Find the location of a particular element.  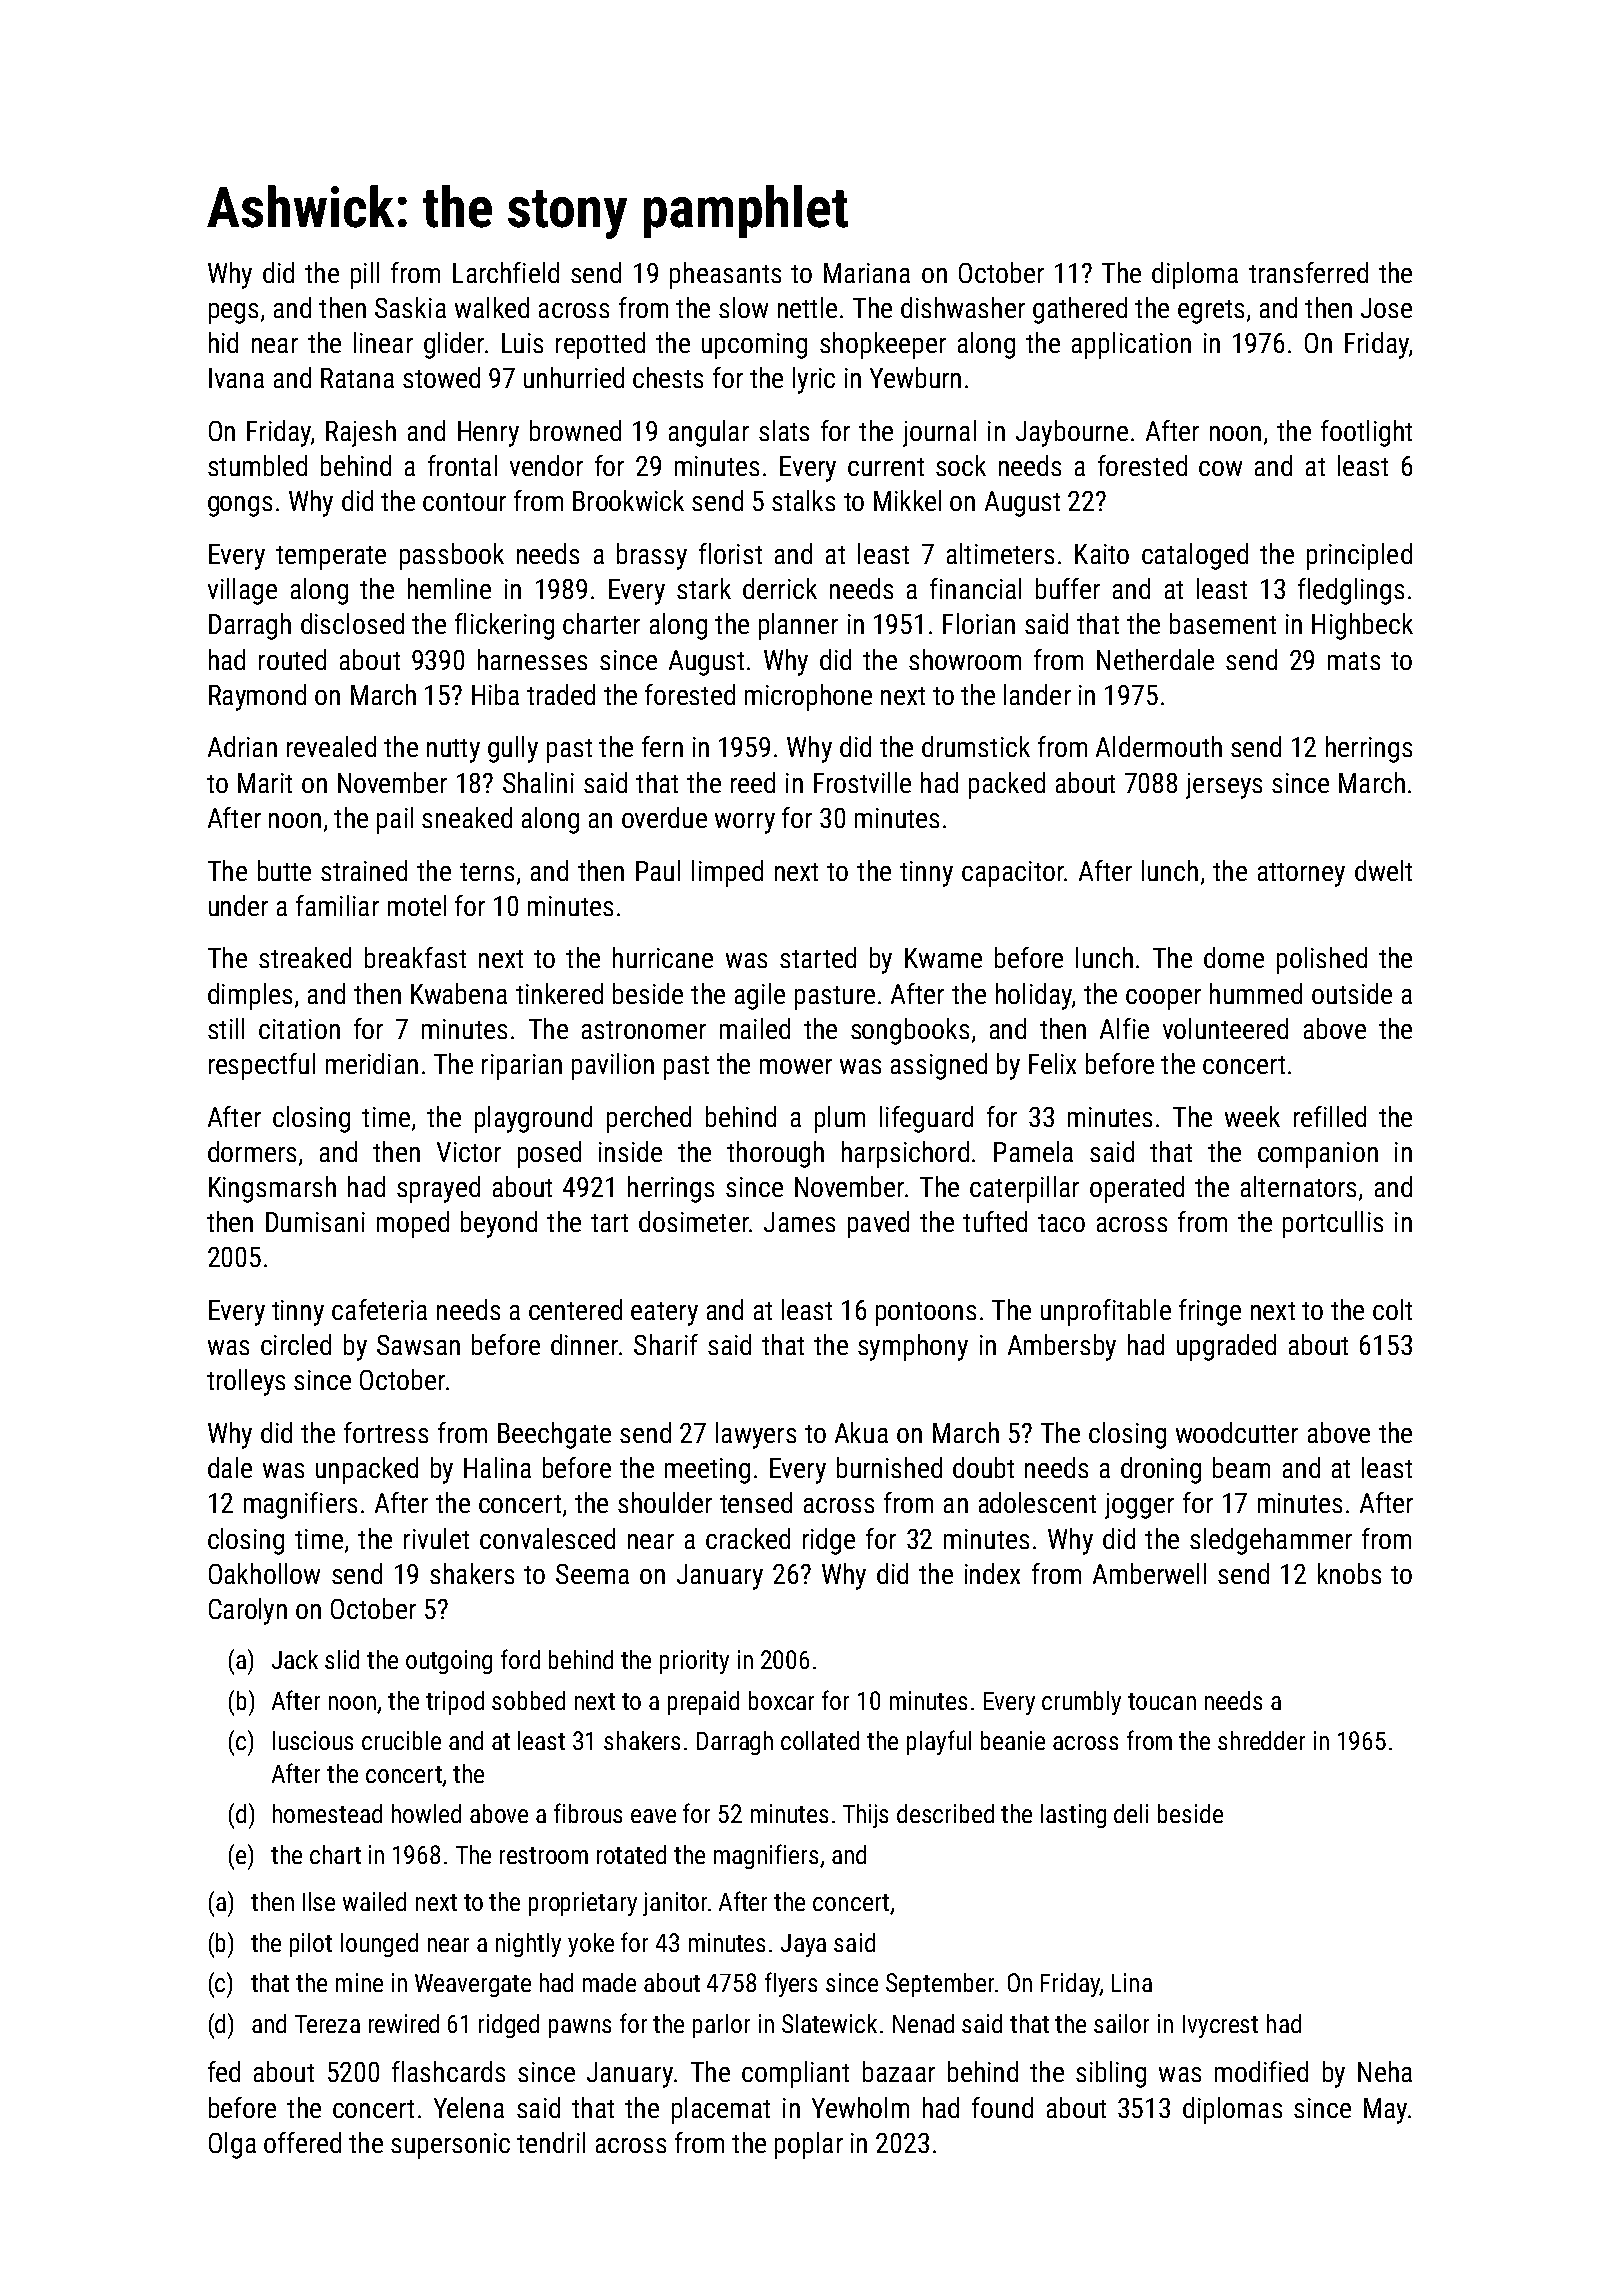

polished is located at coordinates (1322, 960).
